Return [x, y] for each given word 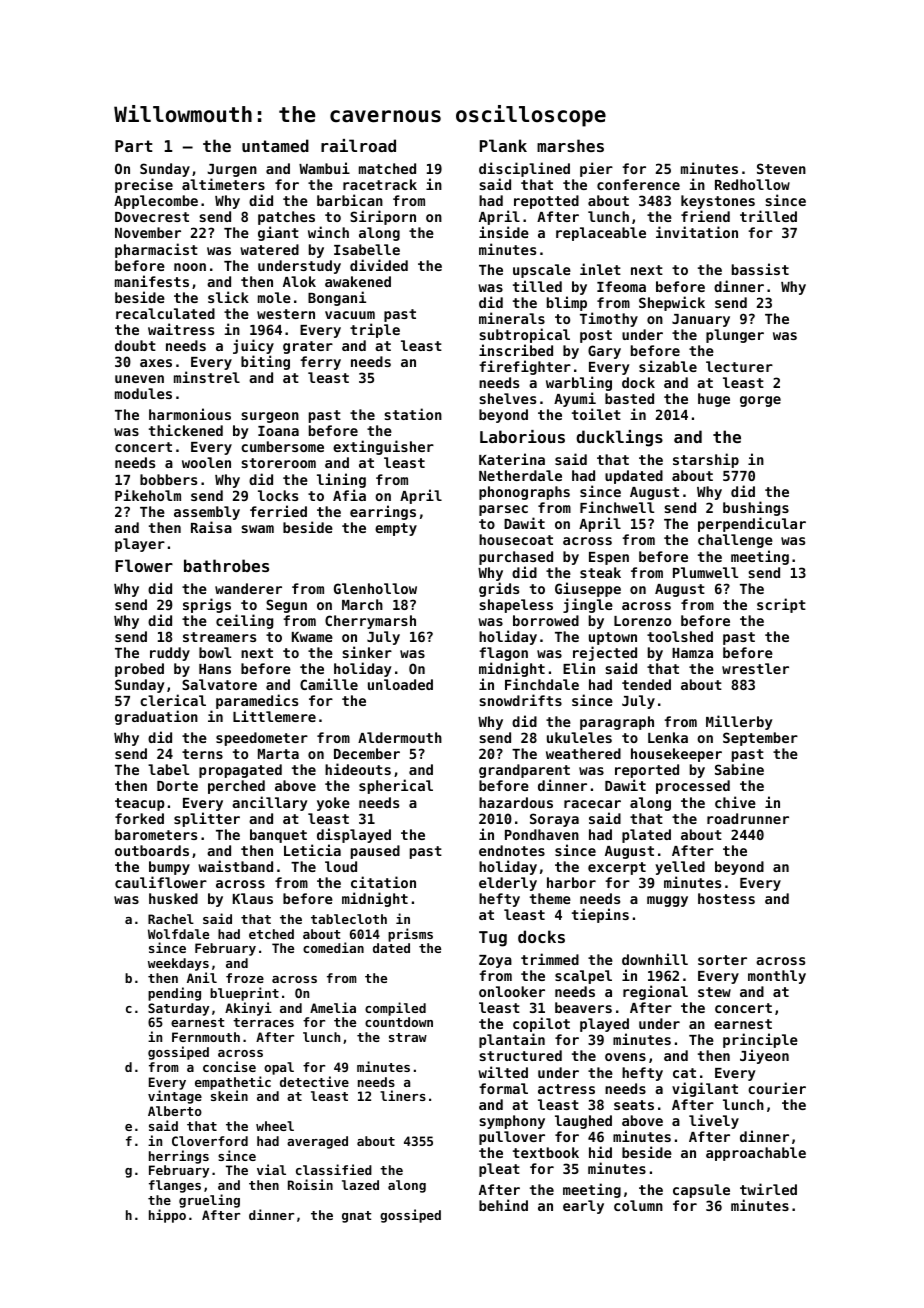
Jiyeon [764, 1057]
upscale [542, 271]
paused [375, 852]
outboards [152, 850]
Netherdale [520, 475]
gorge [760, 401]
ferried [278, 511]
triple [375, 330]
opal [279, 1068]
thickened [186, 430]
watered [269, 249]
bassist [760, 269]
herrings [179, 1157]
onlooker [512, 991]
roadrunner [748, 818]
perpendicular [752, 525]
